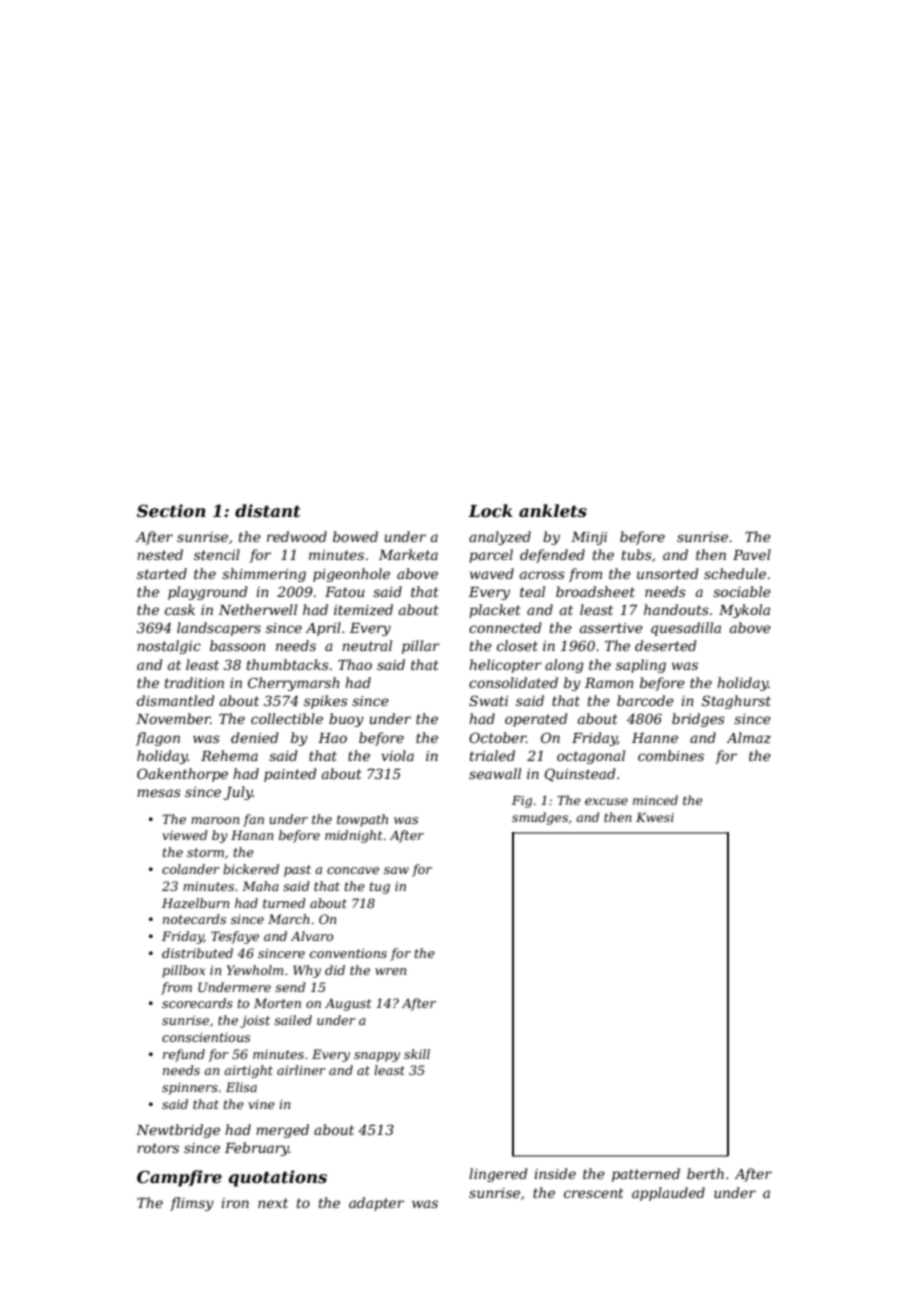 The height and width of the screenshot is (1316, 908). I want to click on Pavel, so click(752, 554).
